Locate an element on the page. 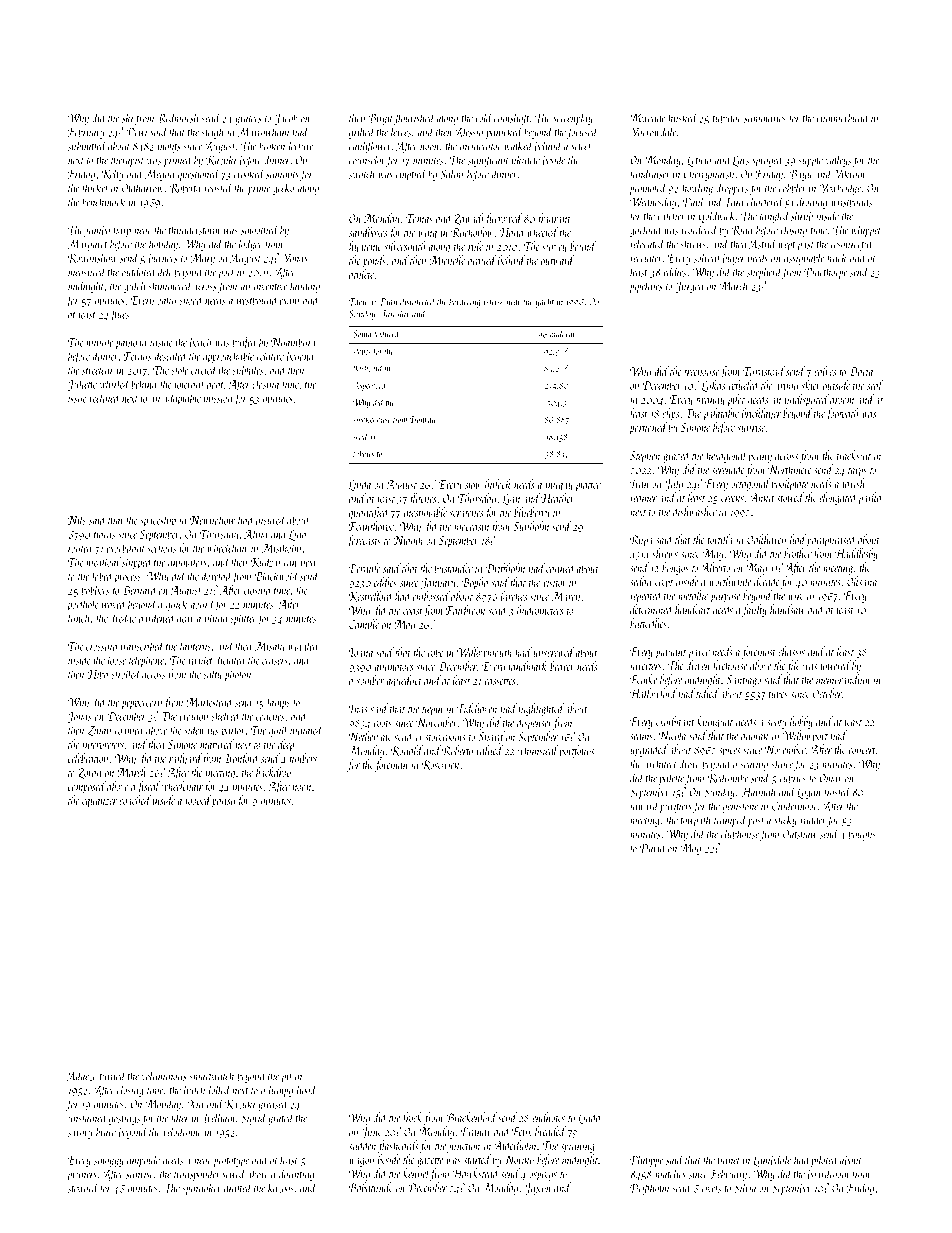 Image resolution: width=952 pixels, height=1233 pixels. embossed is located at coordinates (431, 596).
